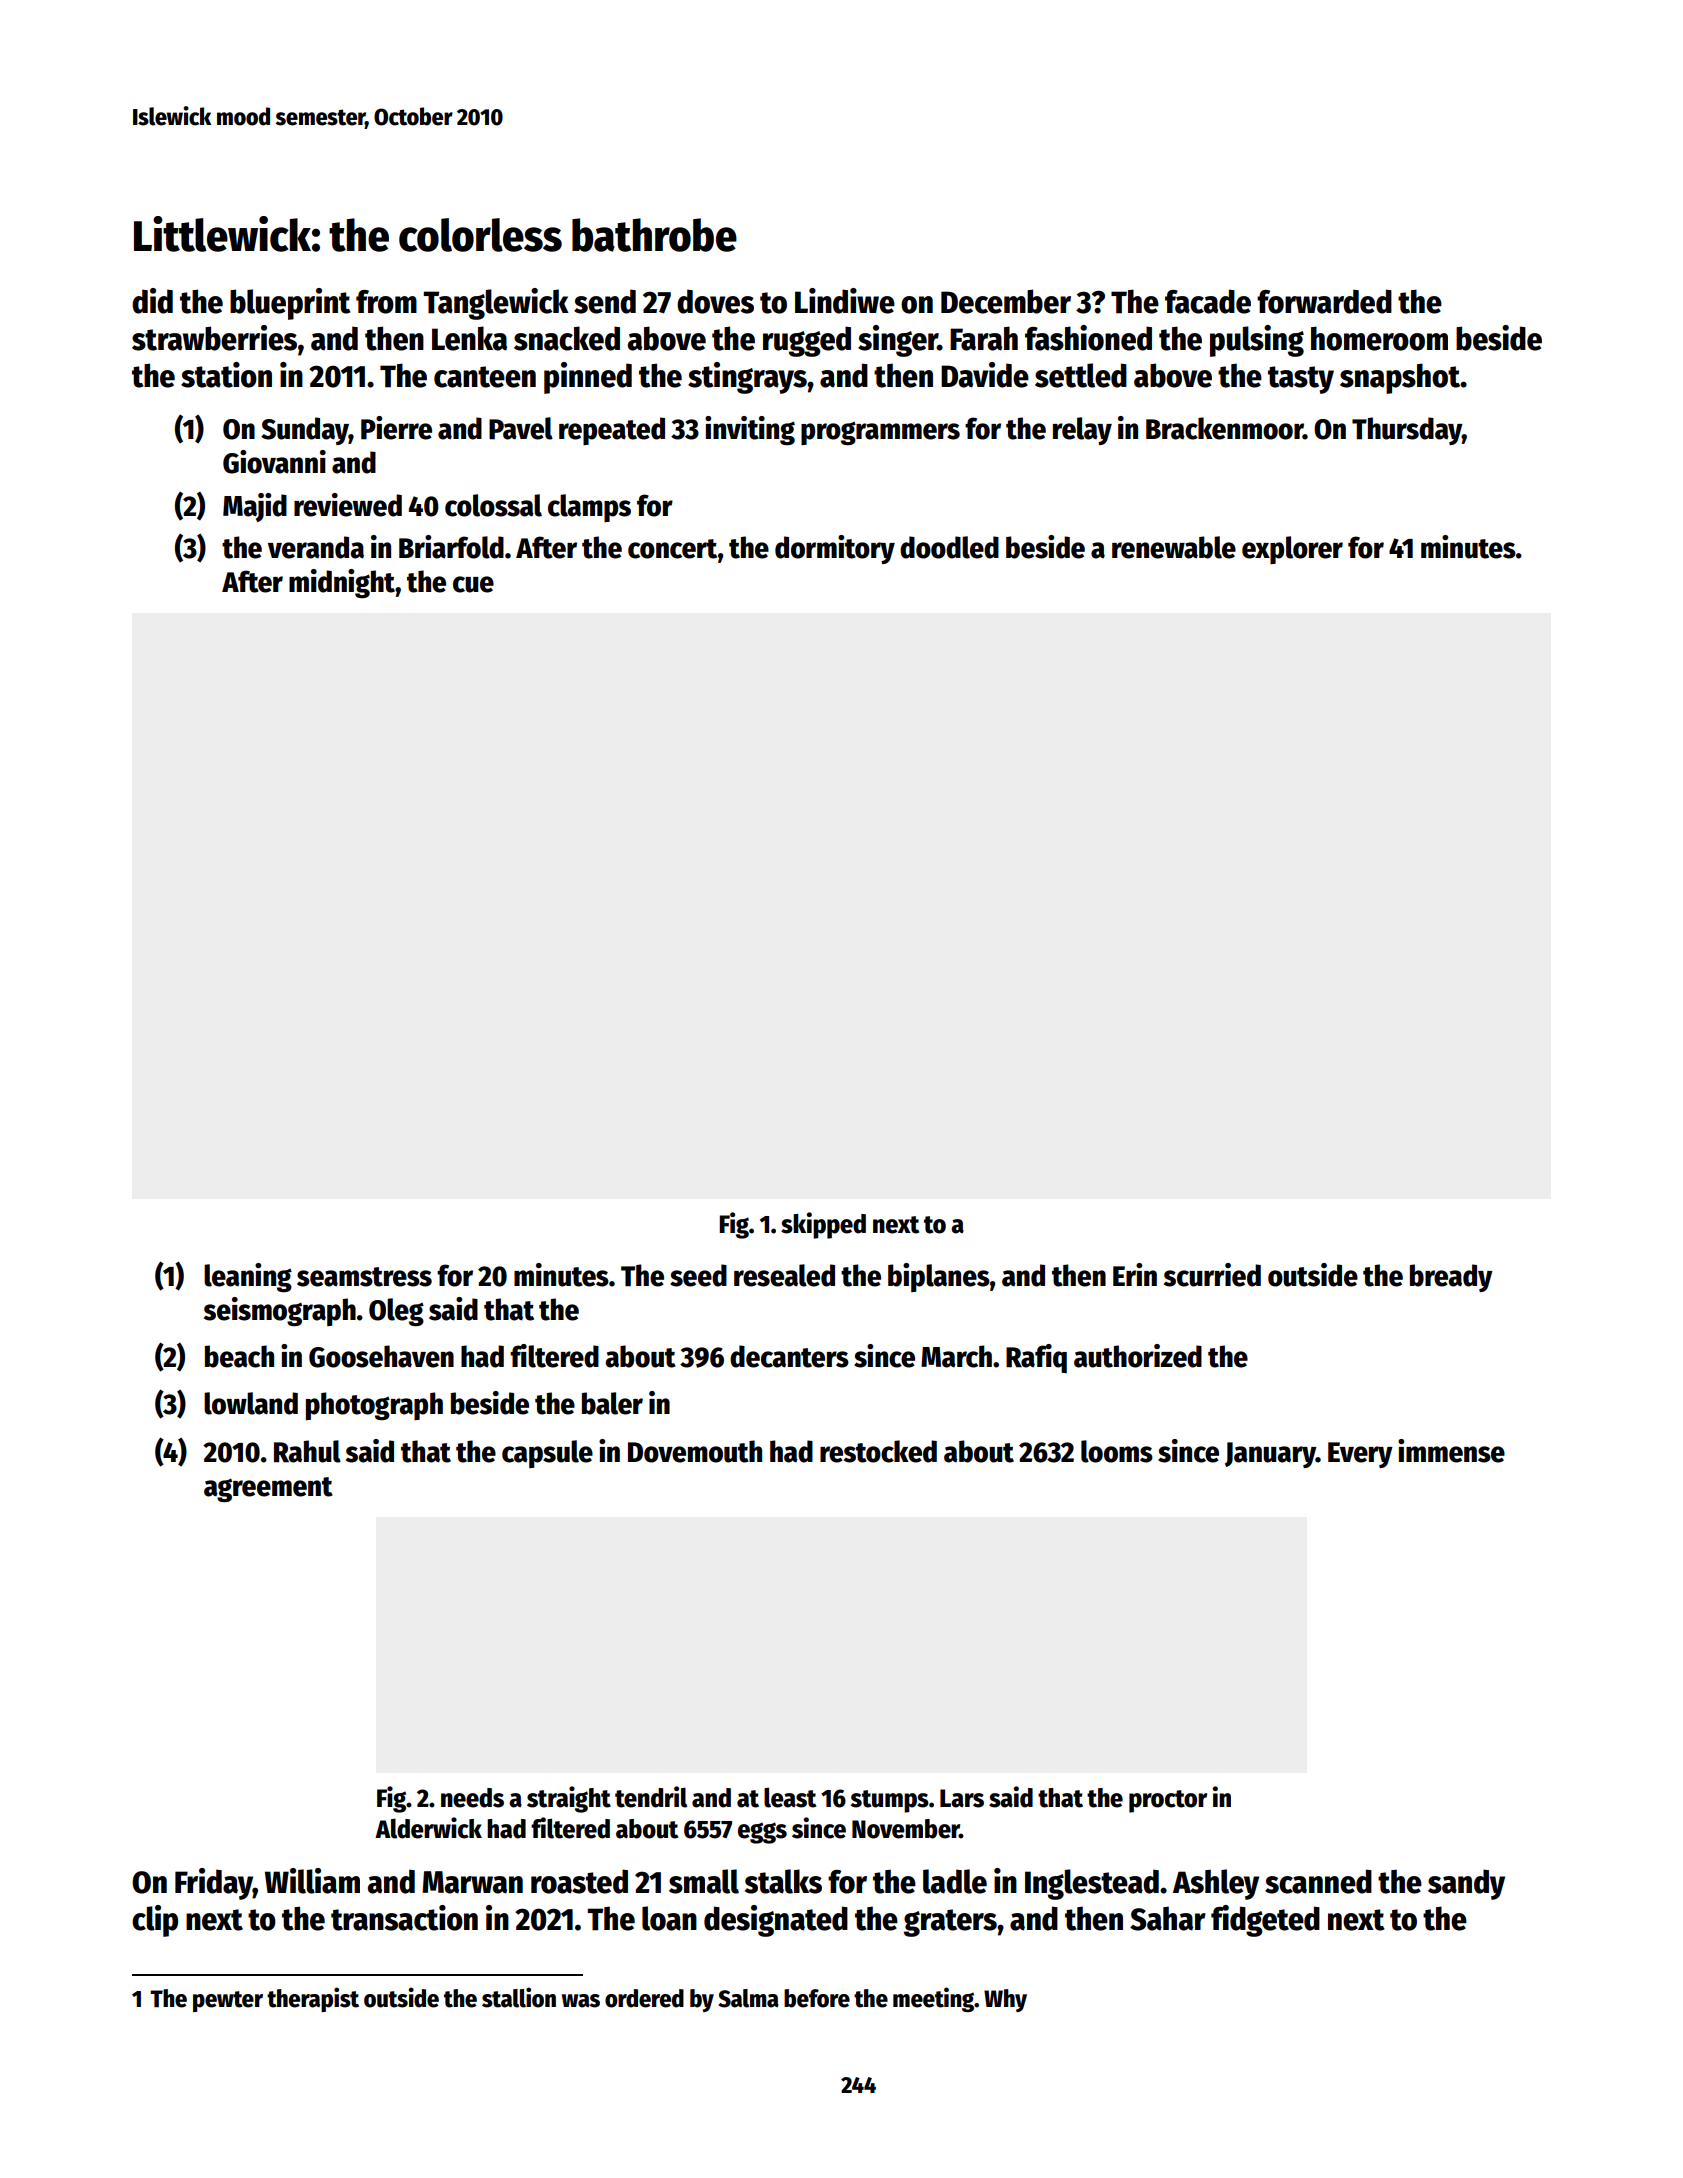 The width and height of the image is (1683, 2178). What do you see at coordinates (1174, 547) in the image?
I see `renewable` at bounding box center [1174, 547].
